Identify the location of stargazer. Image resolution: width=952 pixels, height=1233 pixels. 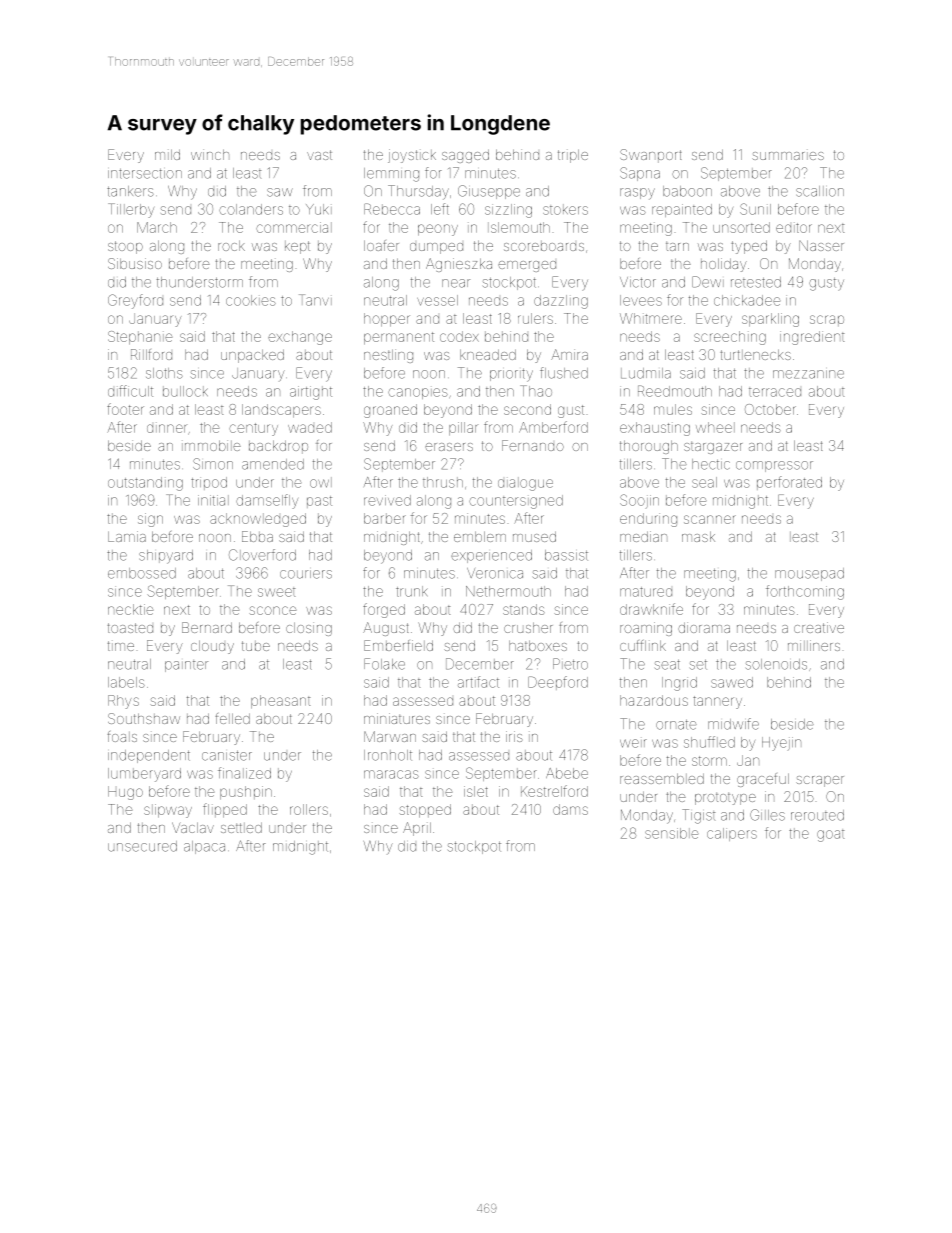
(713, 447).
